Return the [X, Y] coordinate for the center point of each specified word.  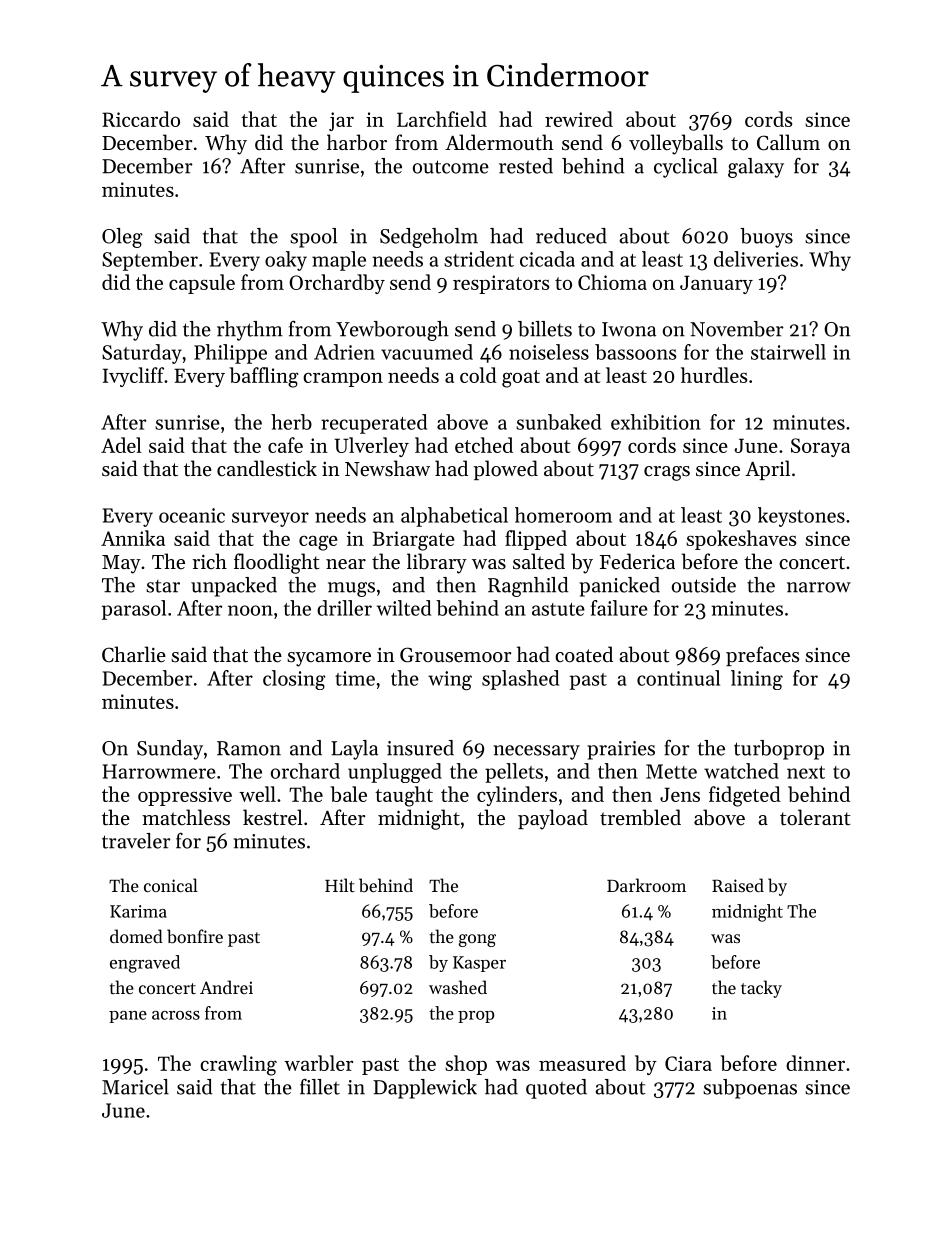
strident [479, 259]
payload [553, 819]
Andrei [226, 987]
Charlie [134, 654]
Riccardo [141, 119]
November [737, 329]
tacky [761, 989]
